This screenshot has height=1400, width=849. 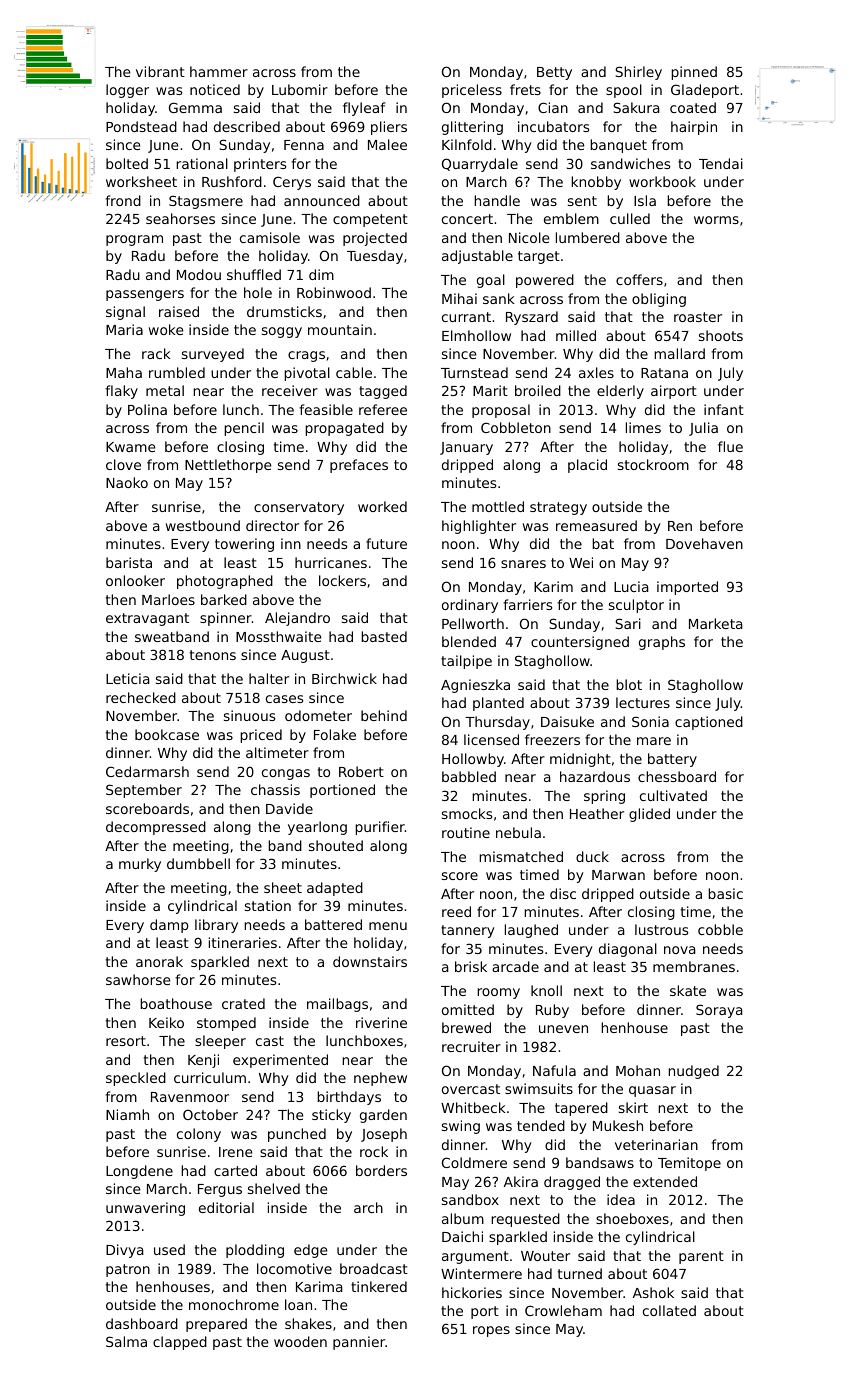 I want to click on pinned, so click(x=694, y=73).
